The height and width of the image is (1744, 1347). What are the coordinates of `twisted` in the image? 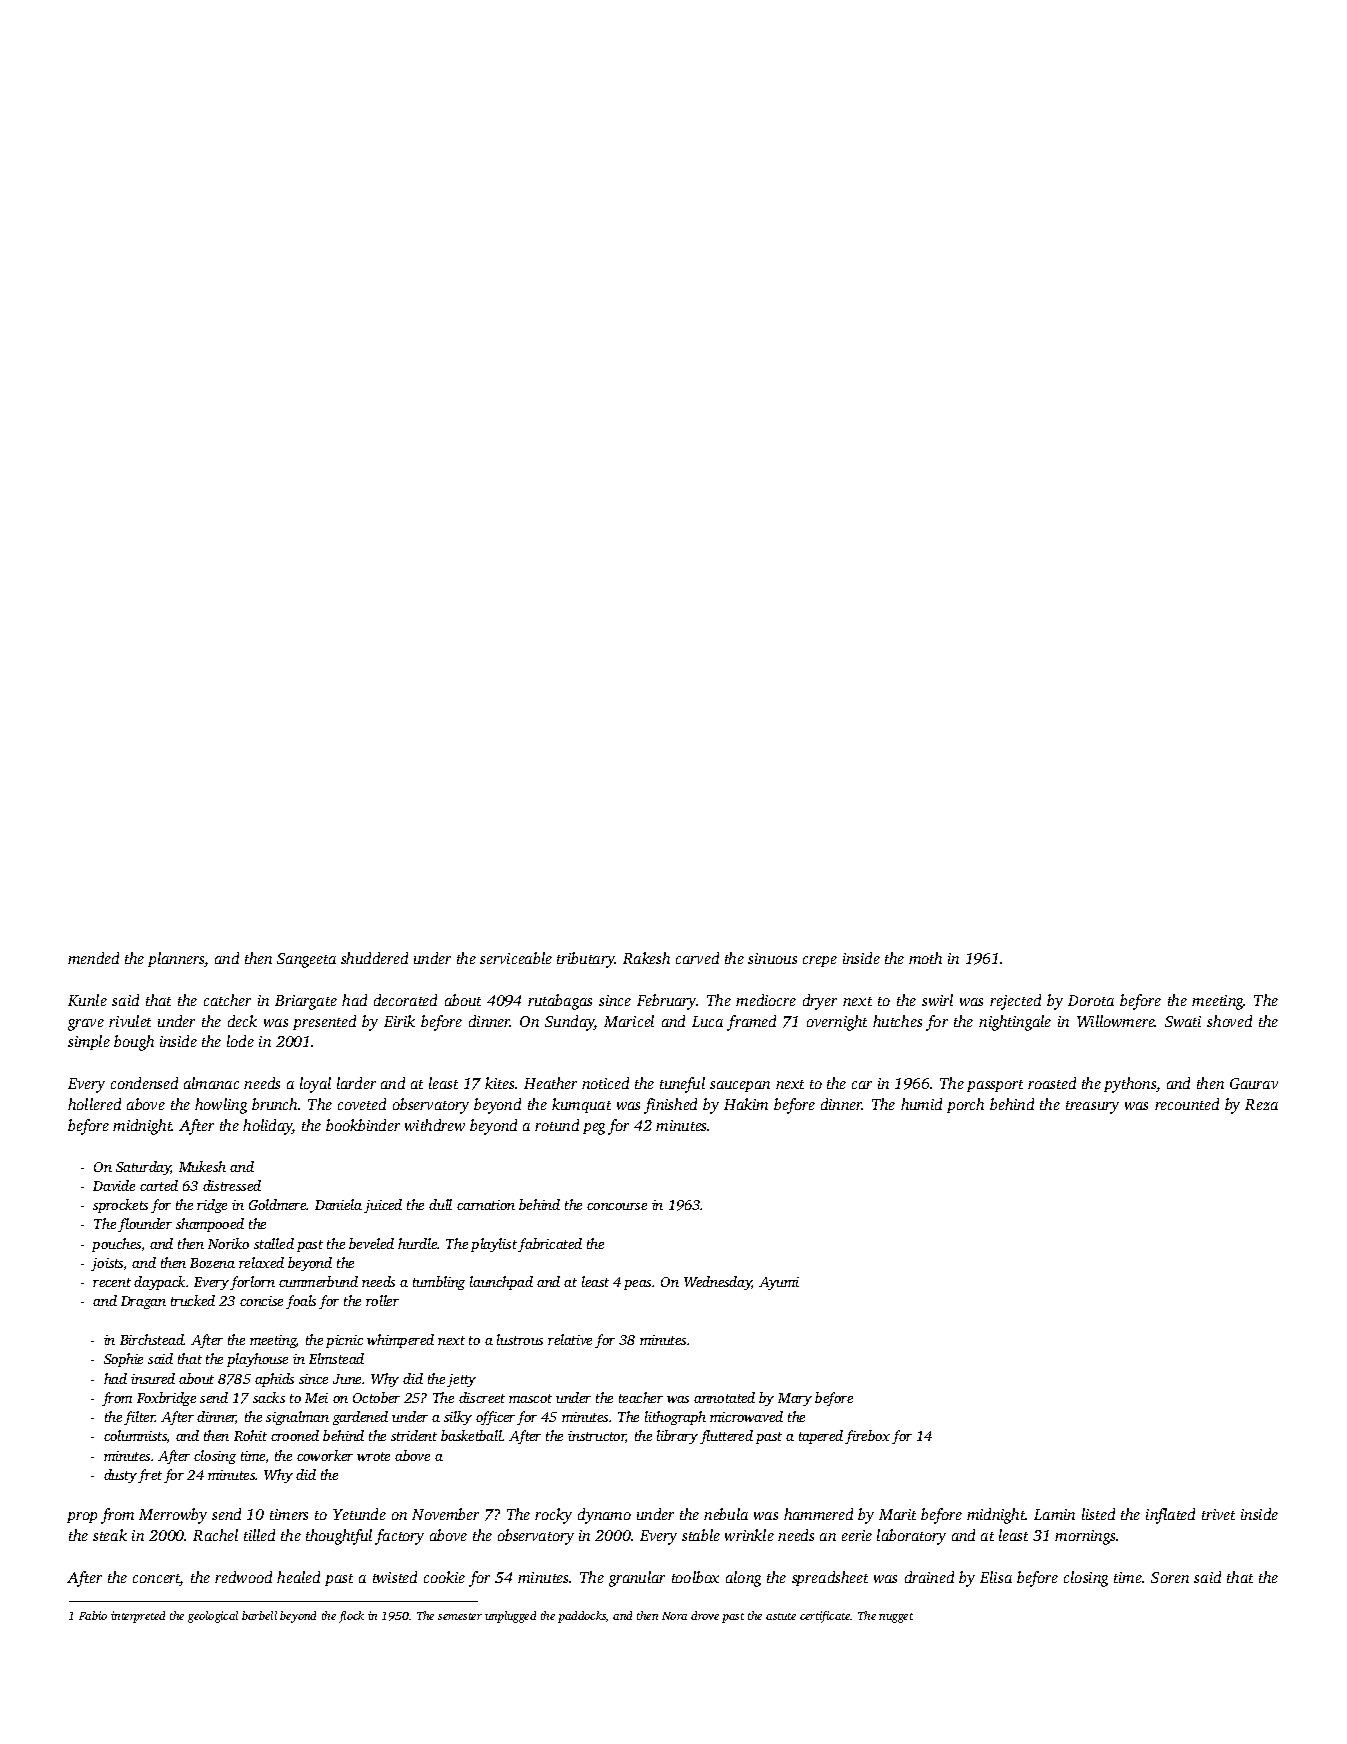 It's located at (395, 1577).
